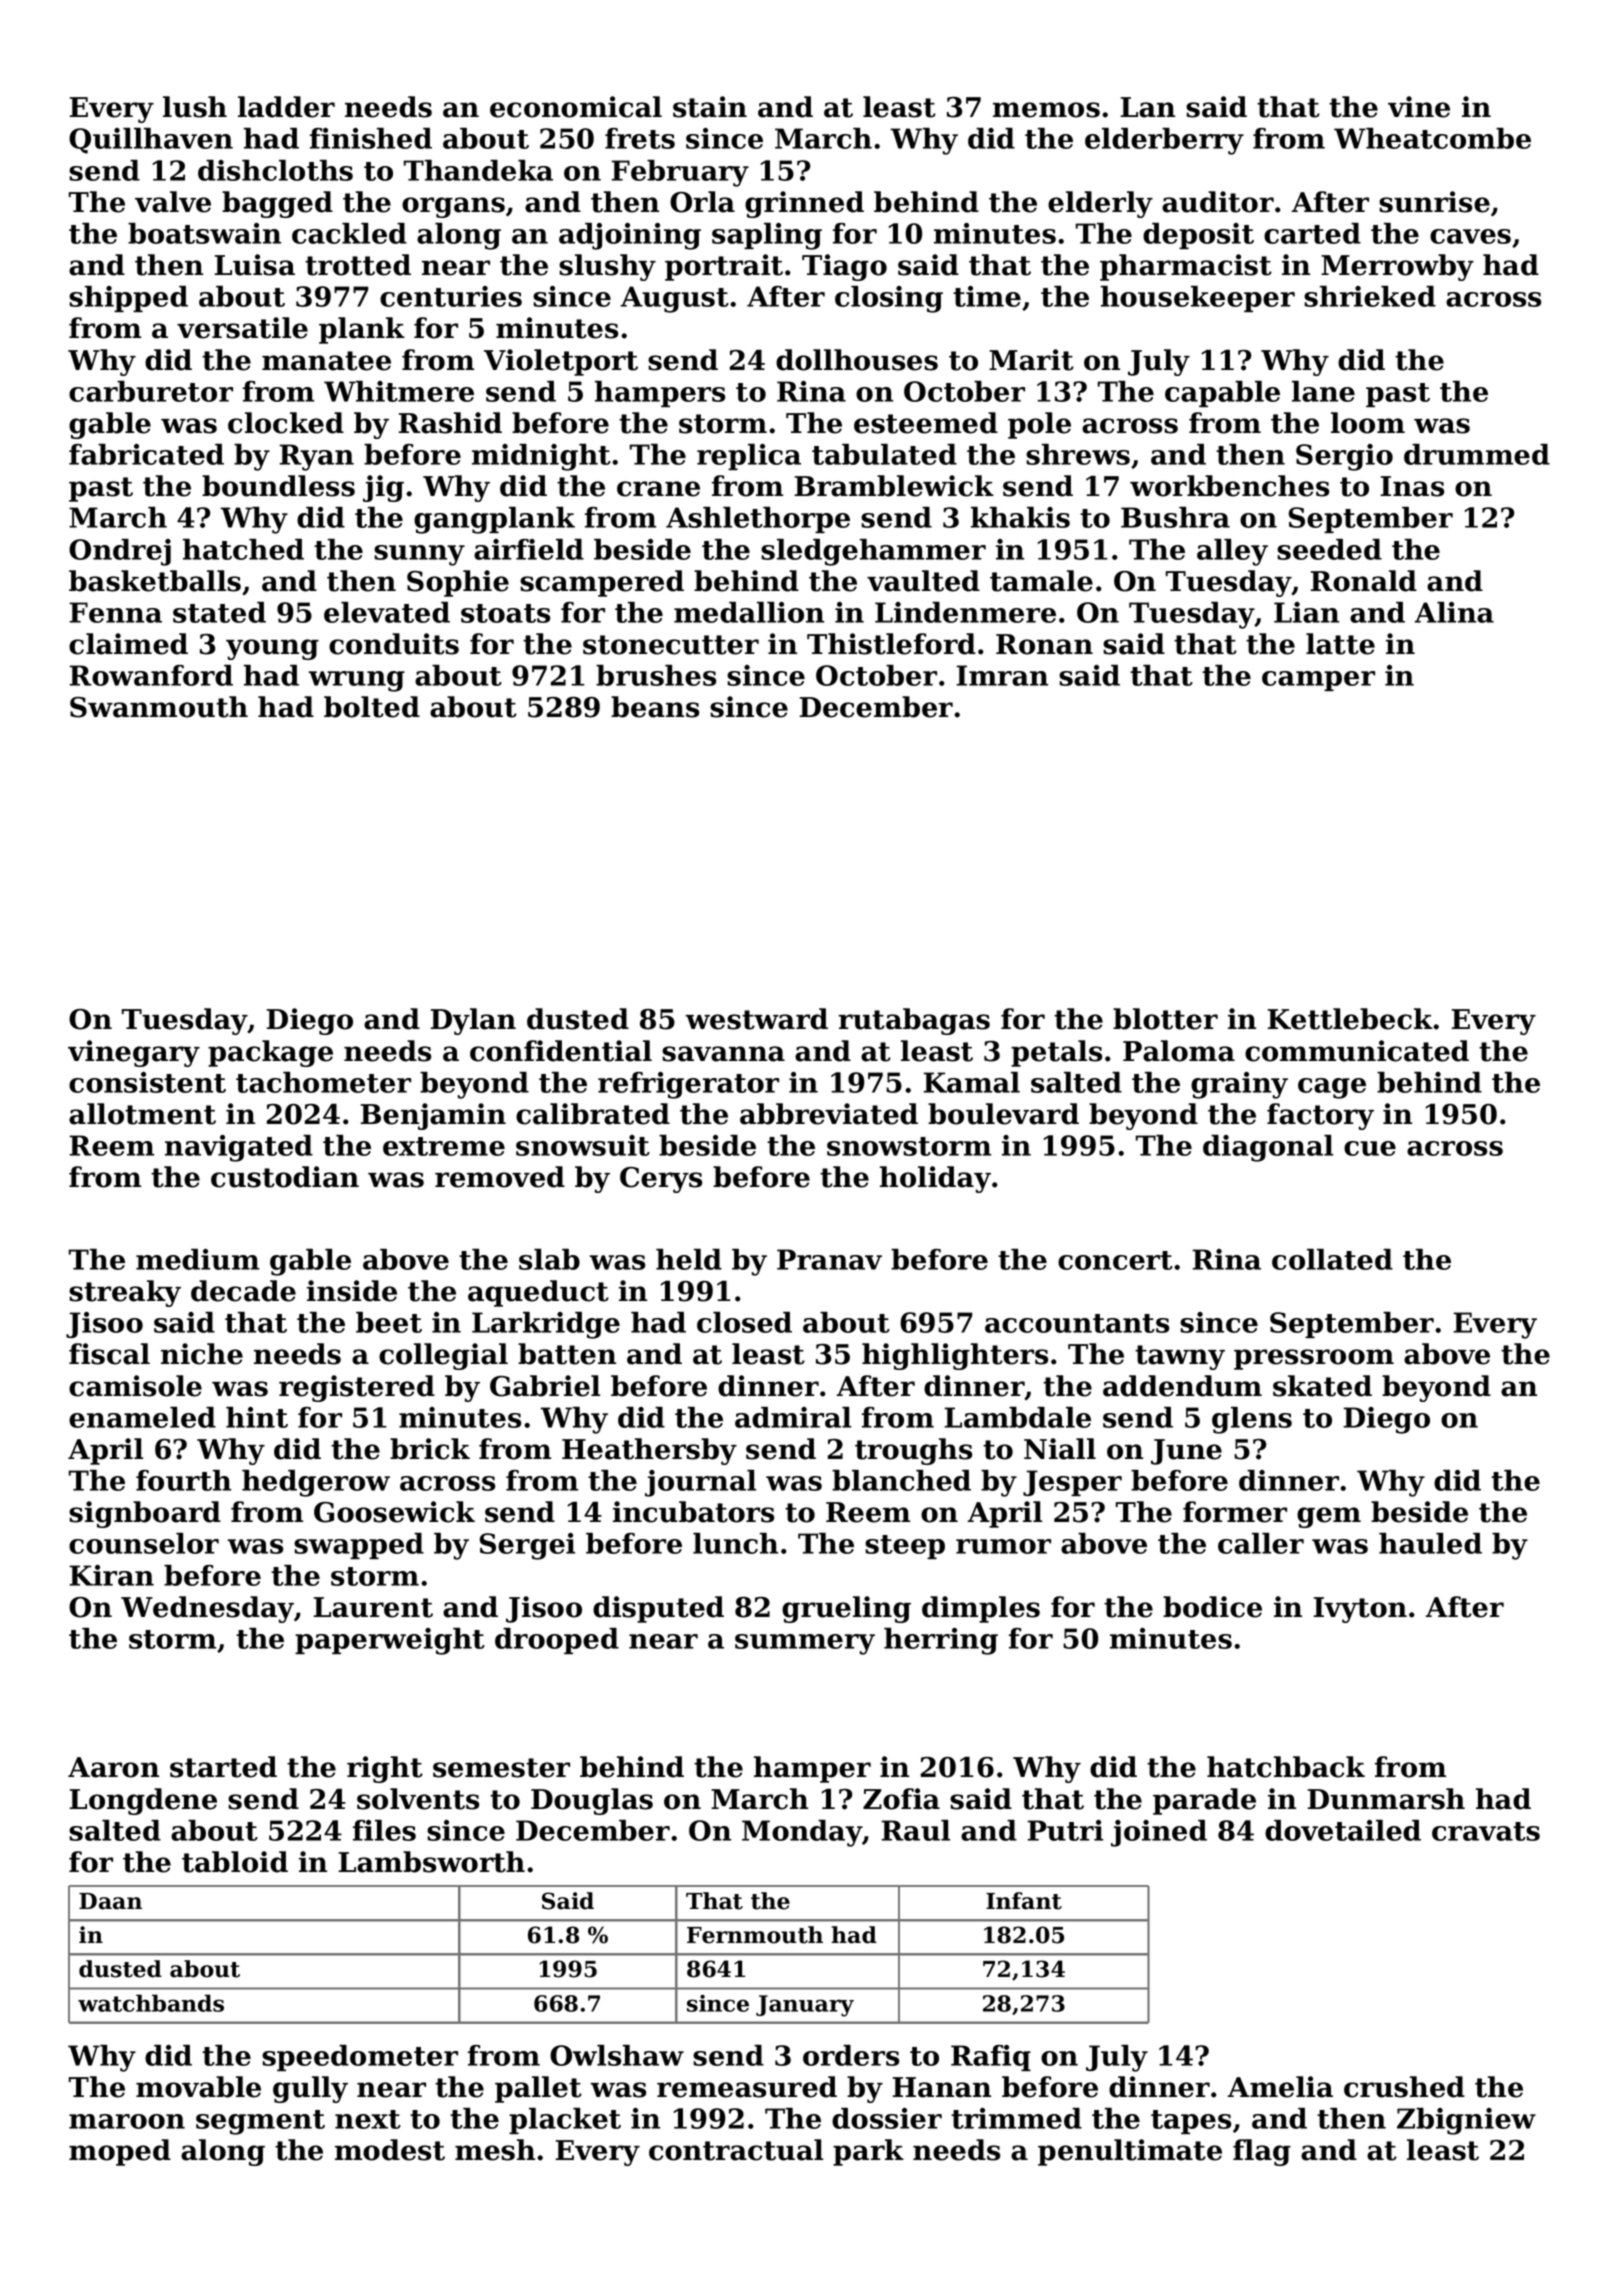 Image resolution: width=1620 pixels, height=2292 pixels. I want to click on files, so click(384, 1830).
